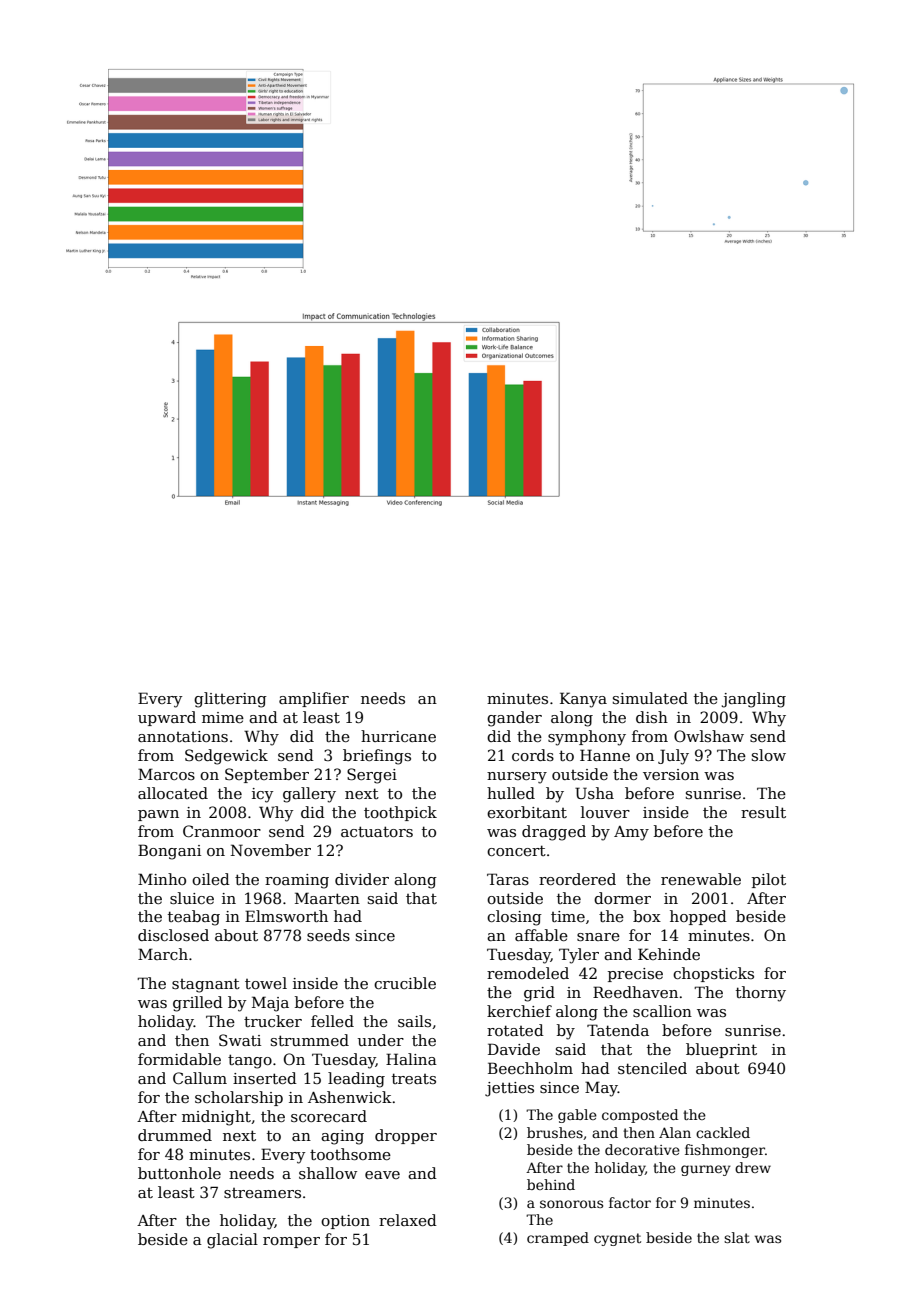  Describe the element at coordinates (541, 935) in the screenshot. I see `affable` at that location.
